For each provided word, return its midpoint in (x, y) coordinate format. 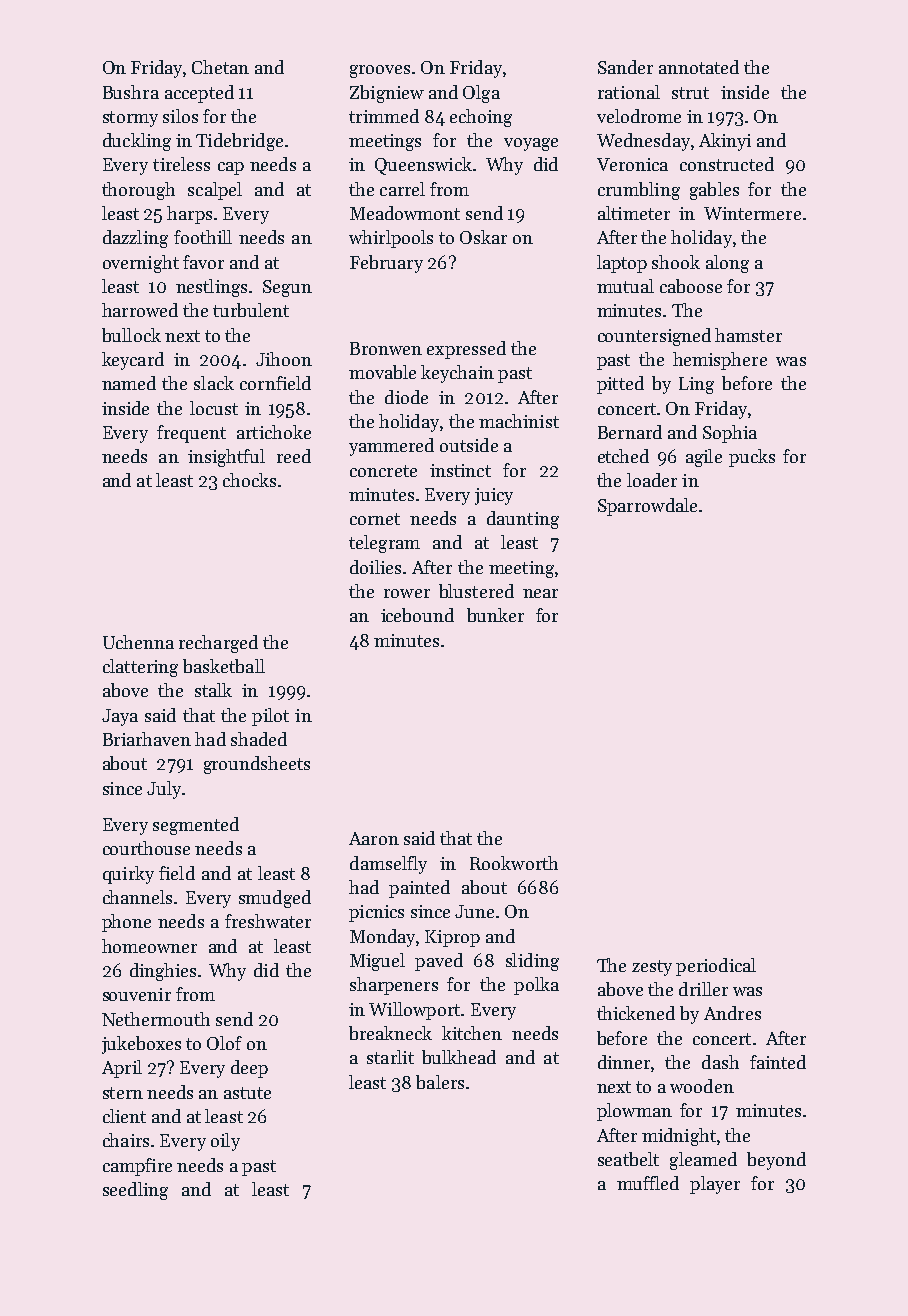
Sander (625, 67)
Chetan (220, 67)
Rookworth (514, 863)
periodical (716, 967)
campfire (137, 1167)
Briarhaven (147, 739)
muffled (648, 1183)
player (715, 1185)
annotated (699, 67)
